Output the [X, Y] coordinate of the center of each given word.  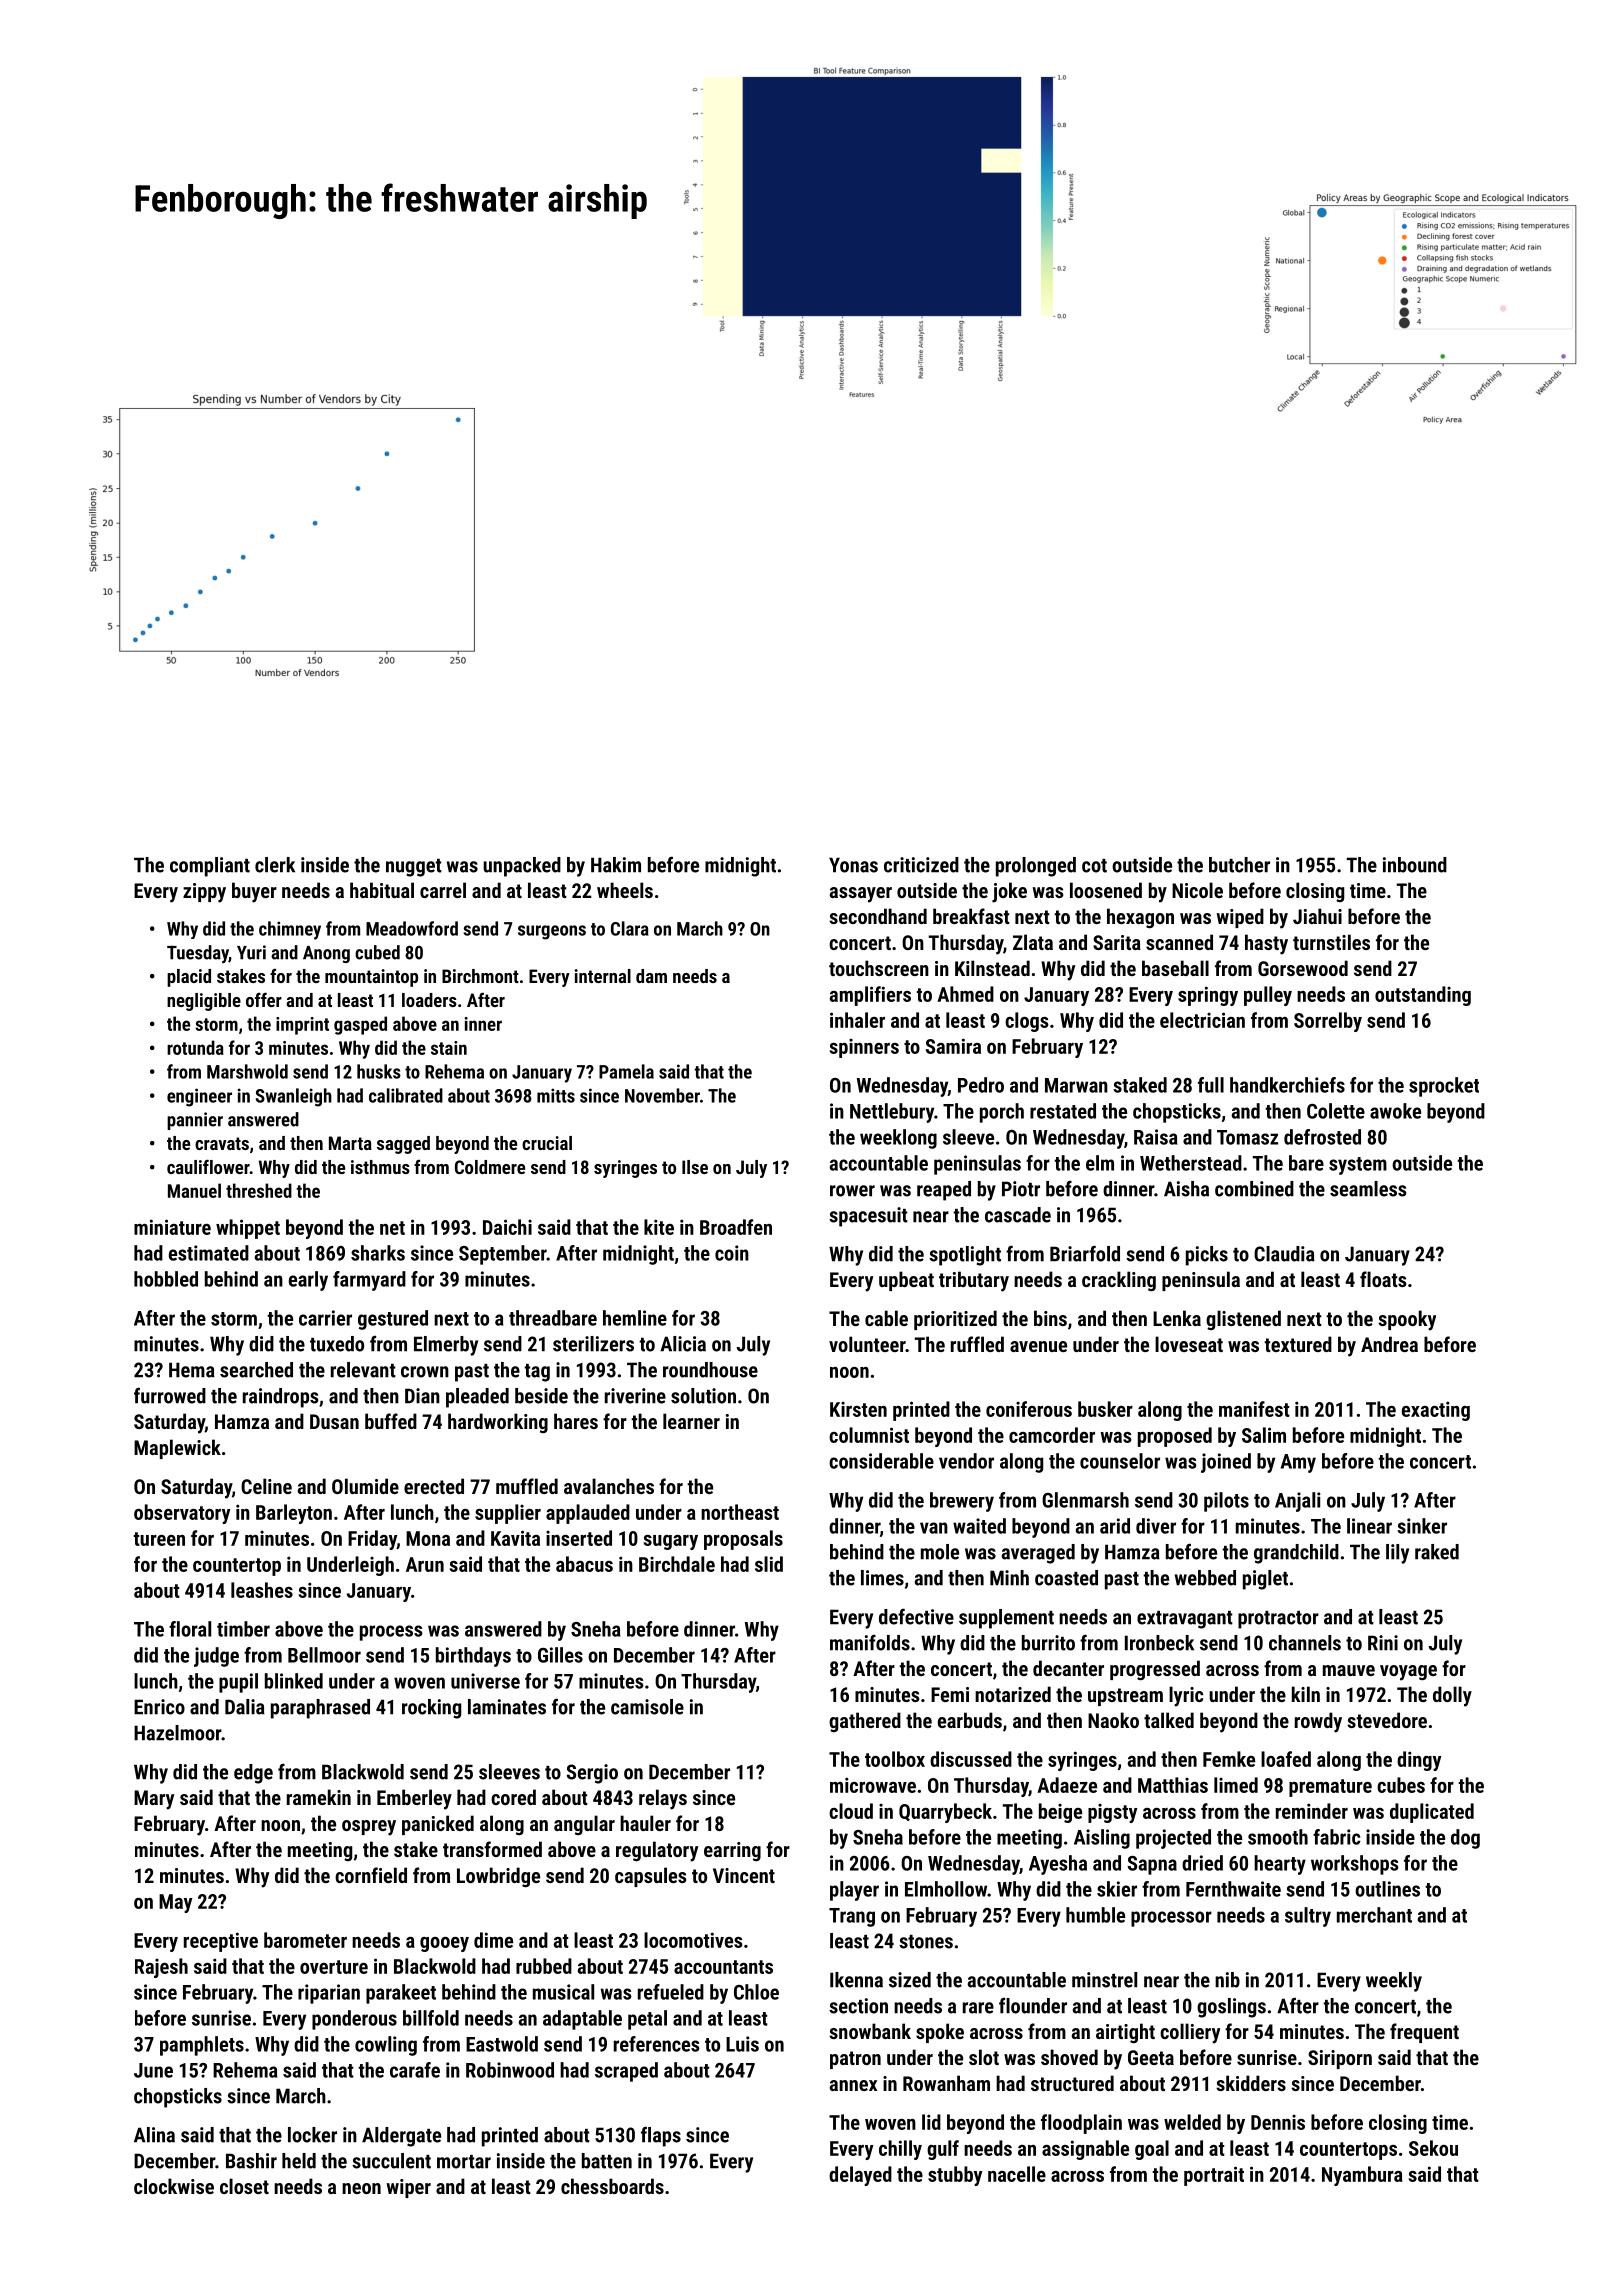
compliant [210, 867]
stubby [955, 2176]
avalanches [609, 1486]
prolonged [1036, 867]
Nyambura [1362, 2176]
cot [1094, 866]
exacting [1436, 1411]
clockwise [174, 2186]
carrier [325, 1318]
